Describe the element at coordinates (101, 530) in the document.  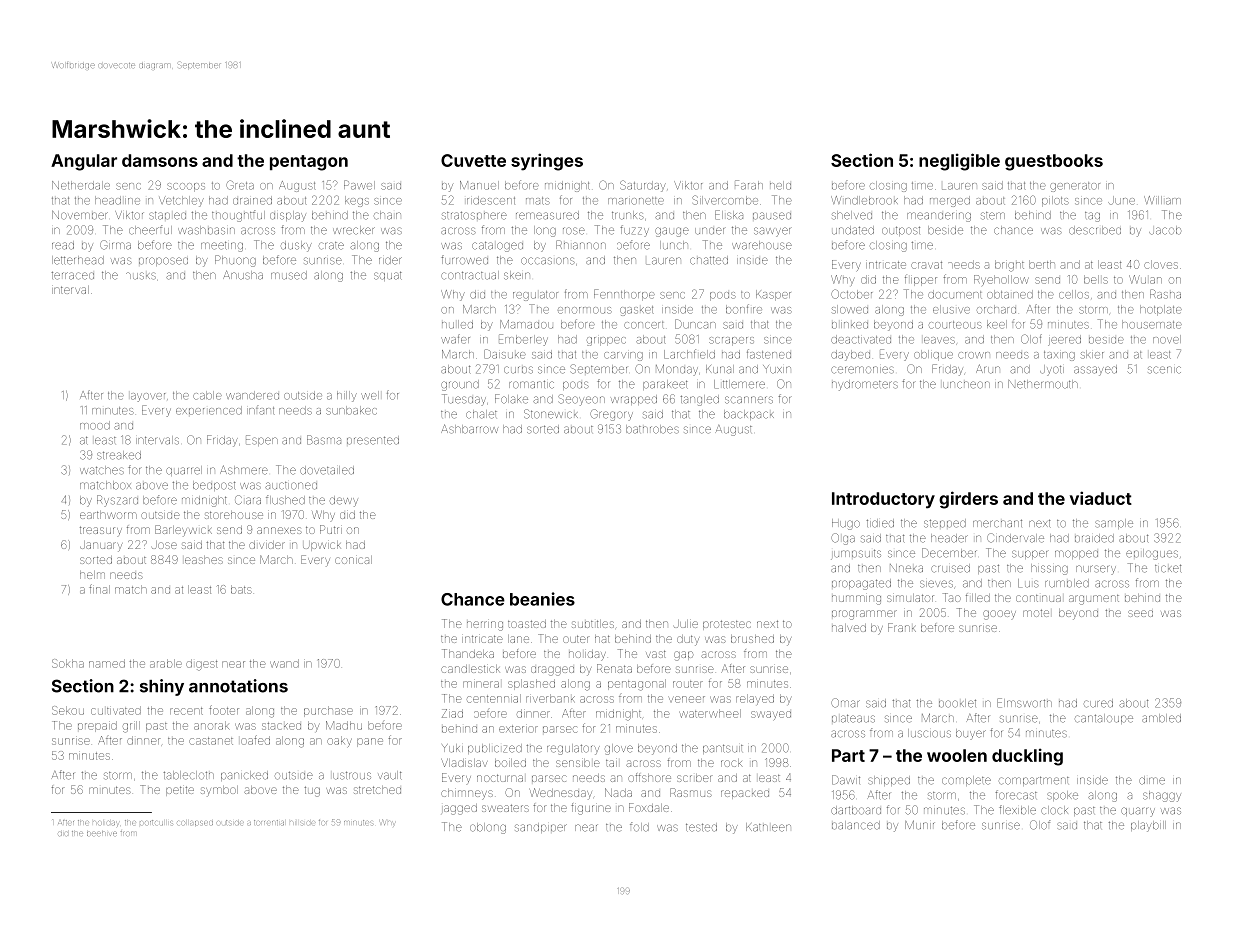
I see `treasury` at that location.
